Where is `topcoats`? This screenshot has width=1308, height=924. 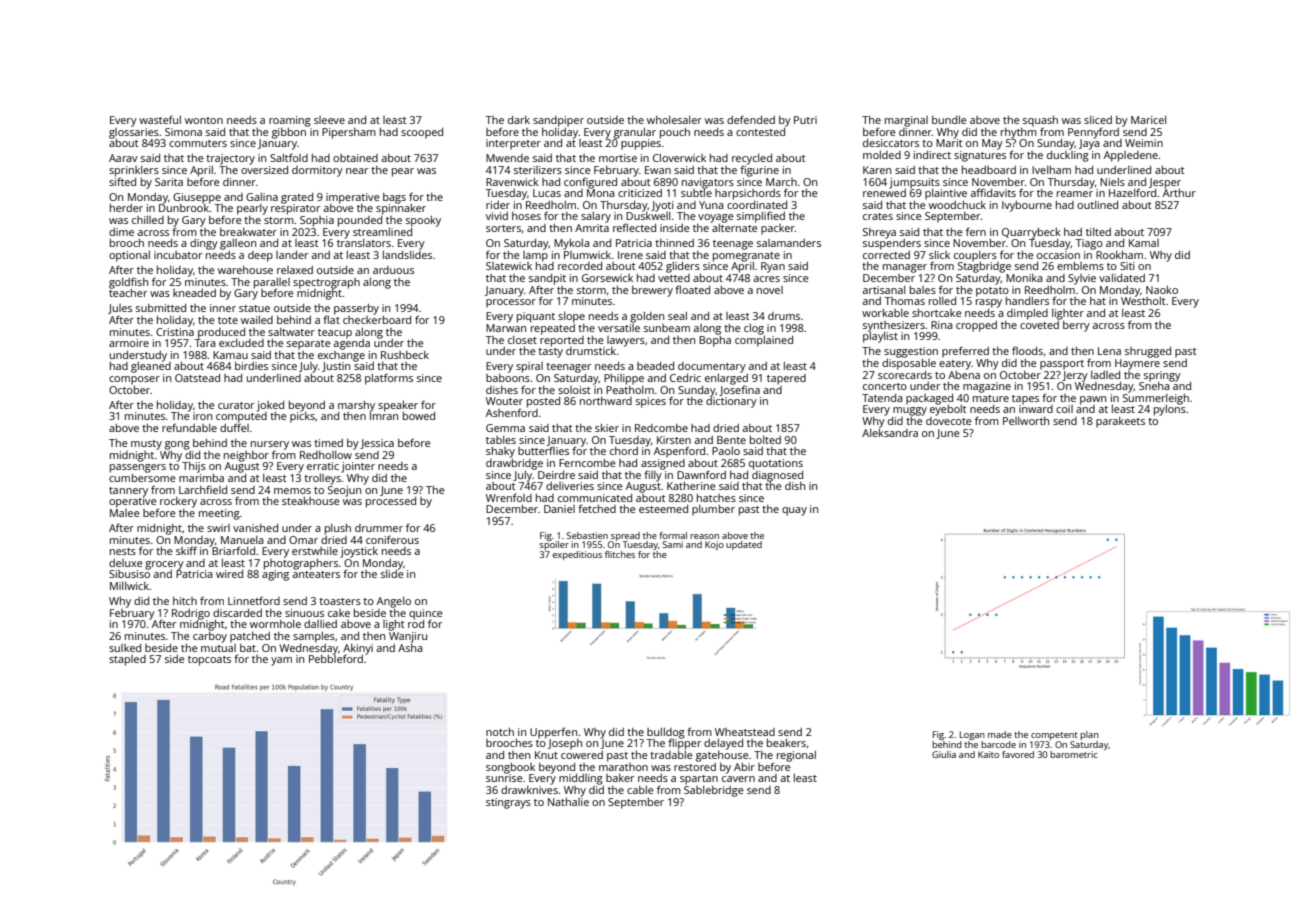 topcoats is located at coordinates (209, 661).
